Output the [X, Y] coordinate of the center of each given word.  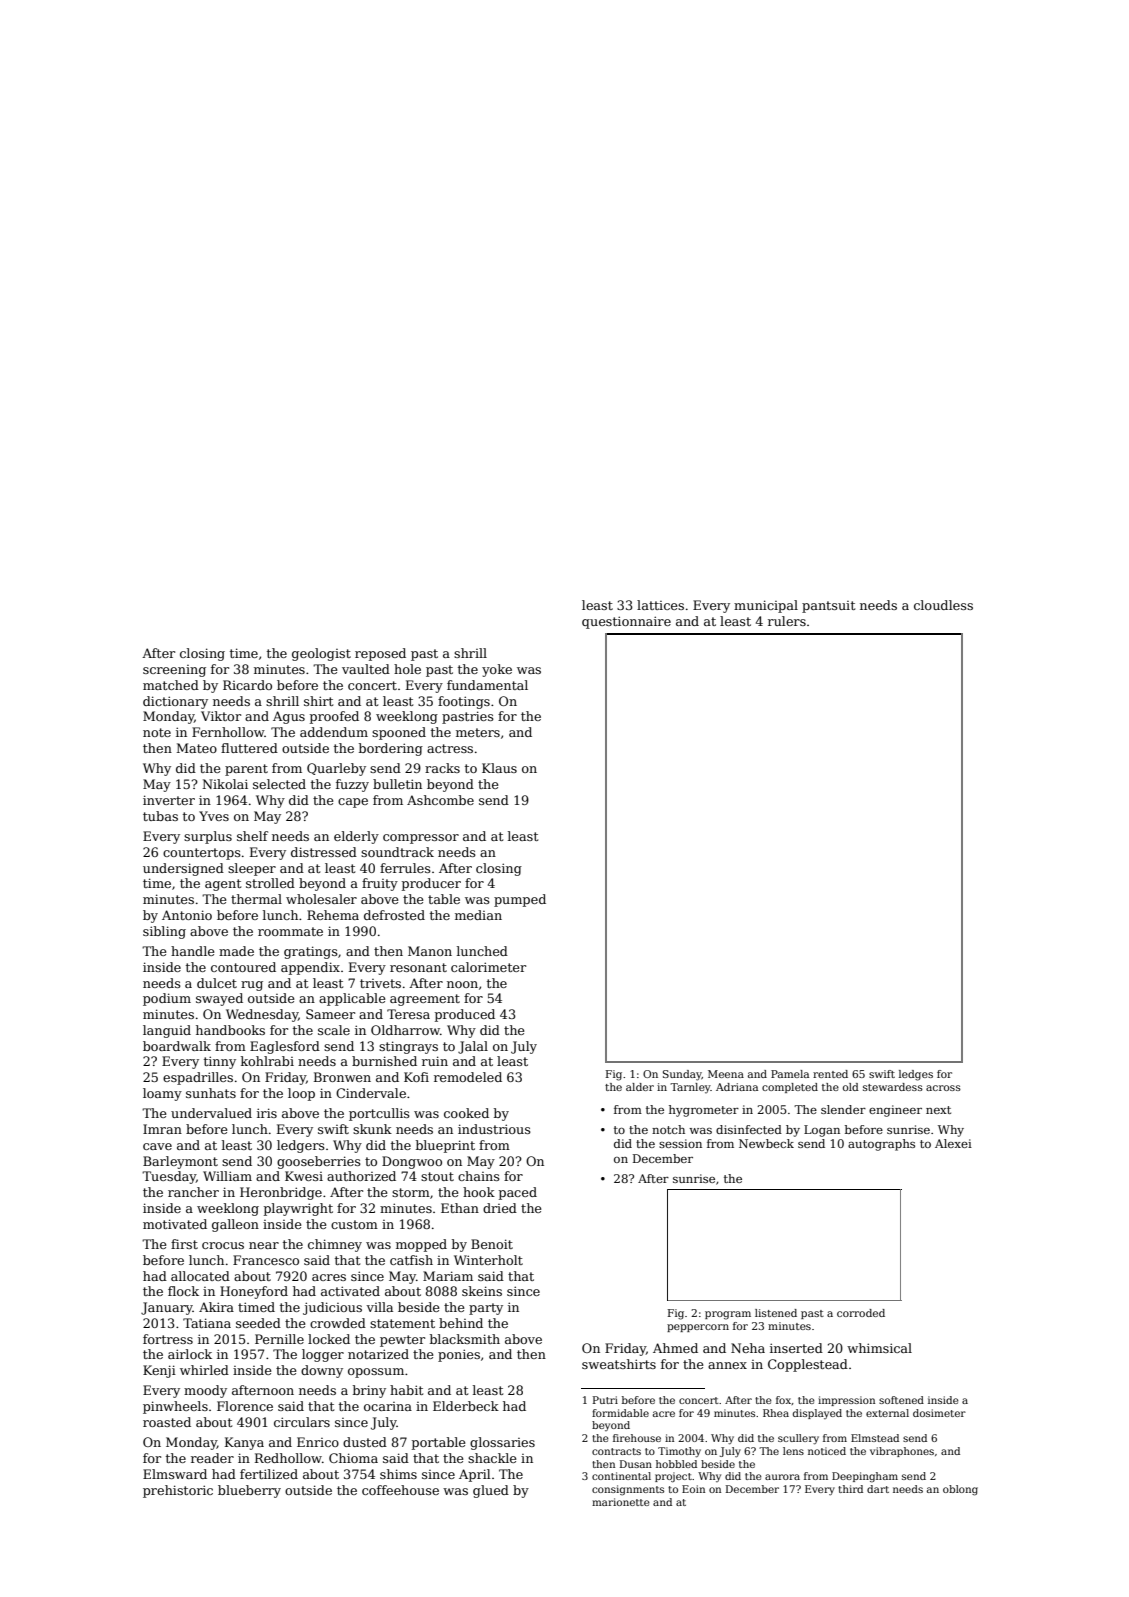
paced [518, 1193]
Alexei [953, 1143]
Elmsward [175, 1474]
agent [223, 885]
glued [491, 1491]
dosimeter [939, 1413]
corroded [861, 1313]
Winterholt [488, 1260]
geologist [321, 654]
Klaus [499, 768]
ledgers [301, 1146]
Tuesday [169, 1177]
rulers [787, 621]
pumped [520, 900]
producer [431, 884]
